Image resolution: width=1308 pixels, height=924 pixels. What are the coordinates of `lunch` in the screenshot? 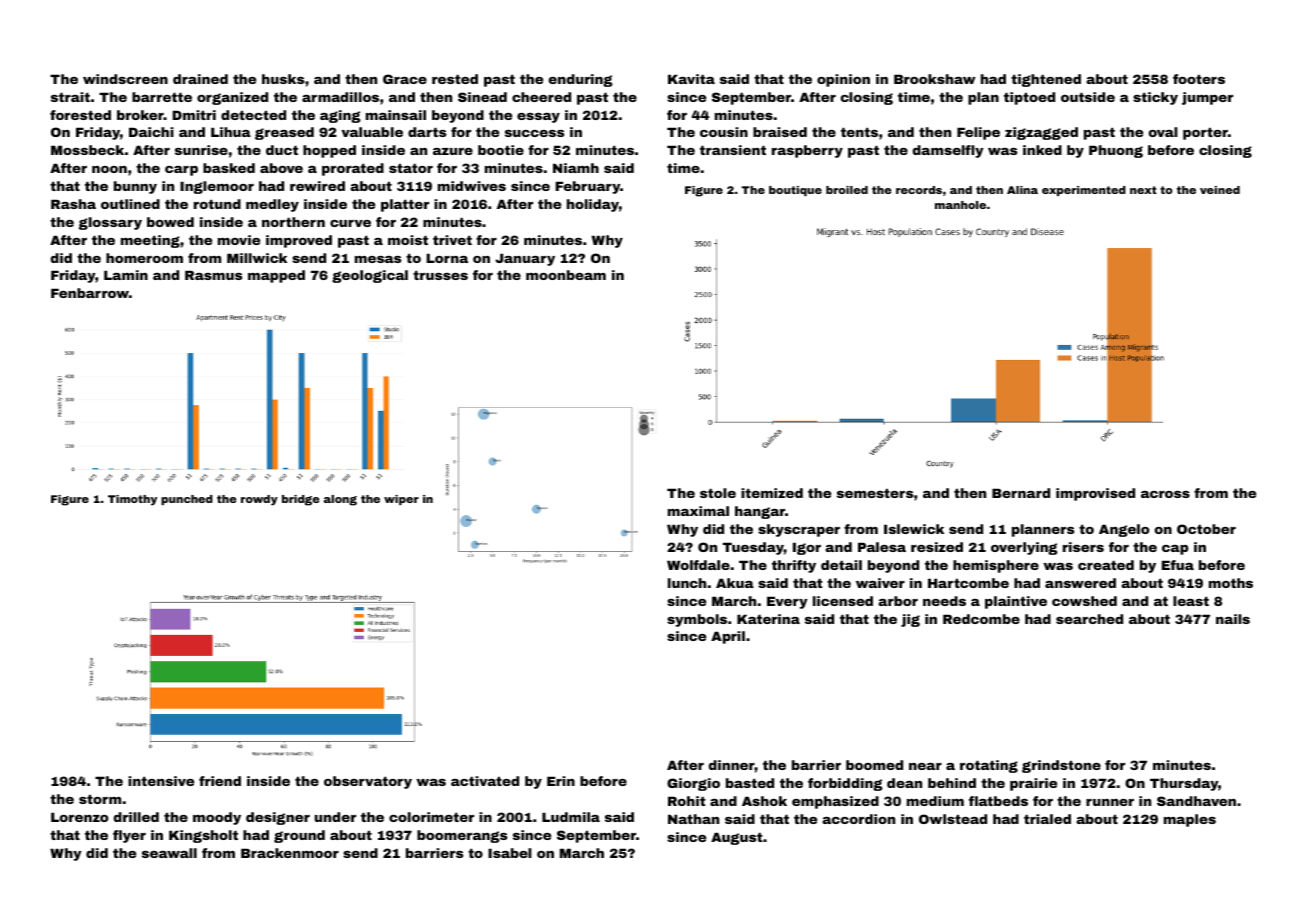 It's located at (687, 583).
